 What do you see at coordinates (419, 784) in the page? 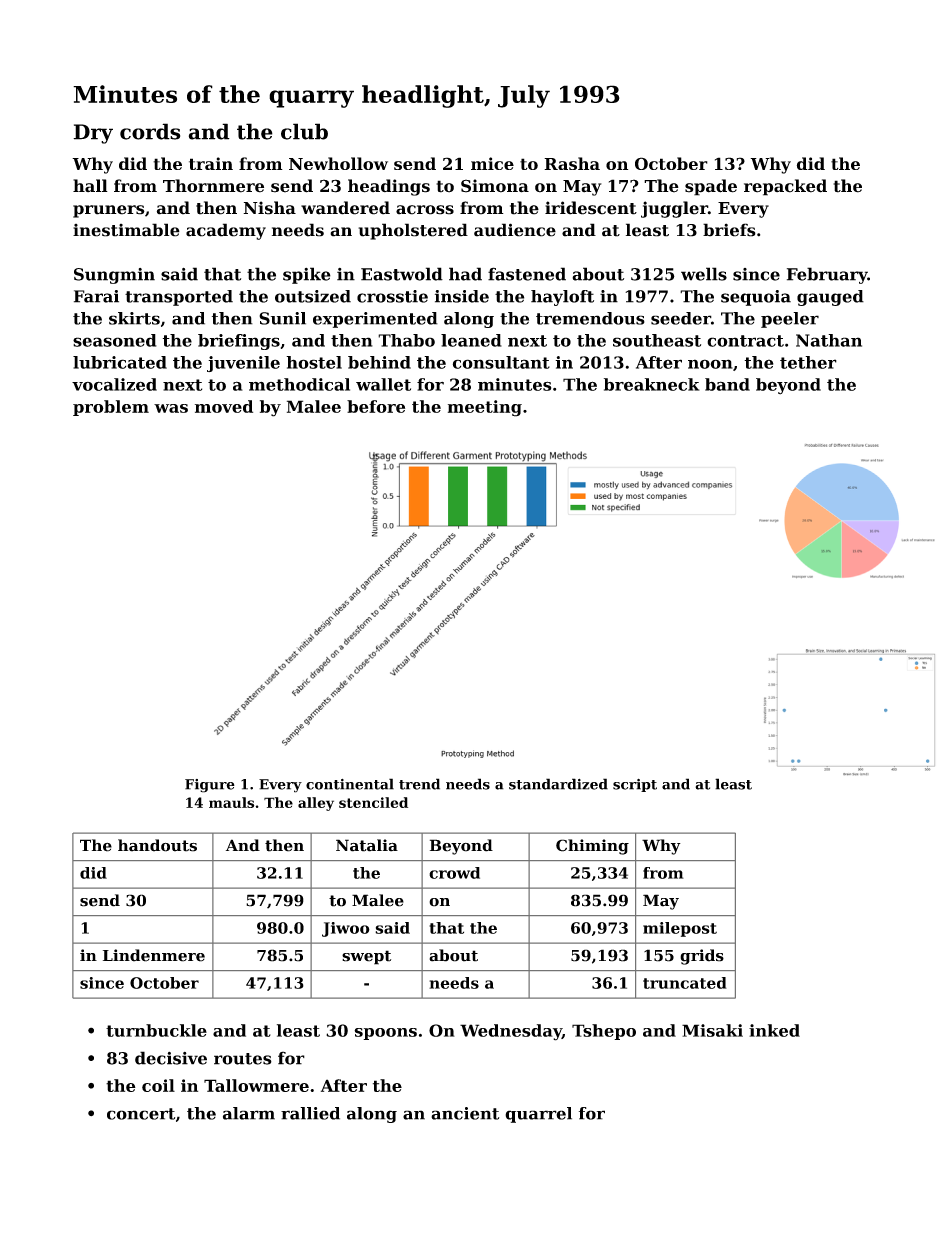
I see `trend` at bounding box center [419, 784].
